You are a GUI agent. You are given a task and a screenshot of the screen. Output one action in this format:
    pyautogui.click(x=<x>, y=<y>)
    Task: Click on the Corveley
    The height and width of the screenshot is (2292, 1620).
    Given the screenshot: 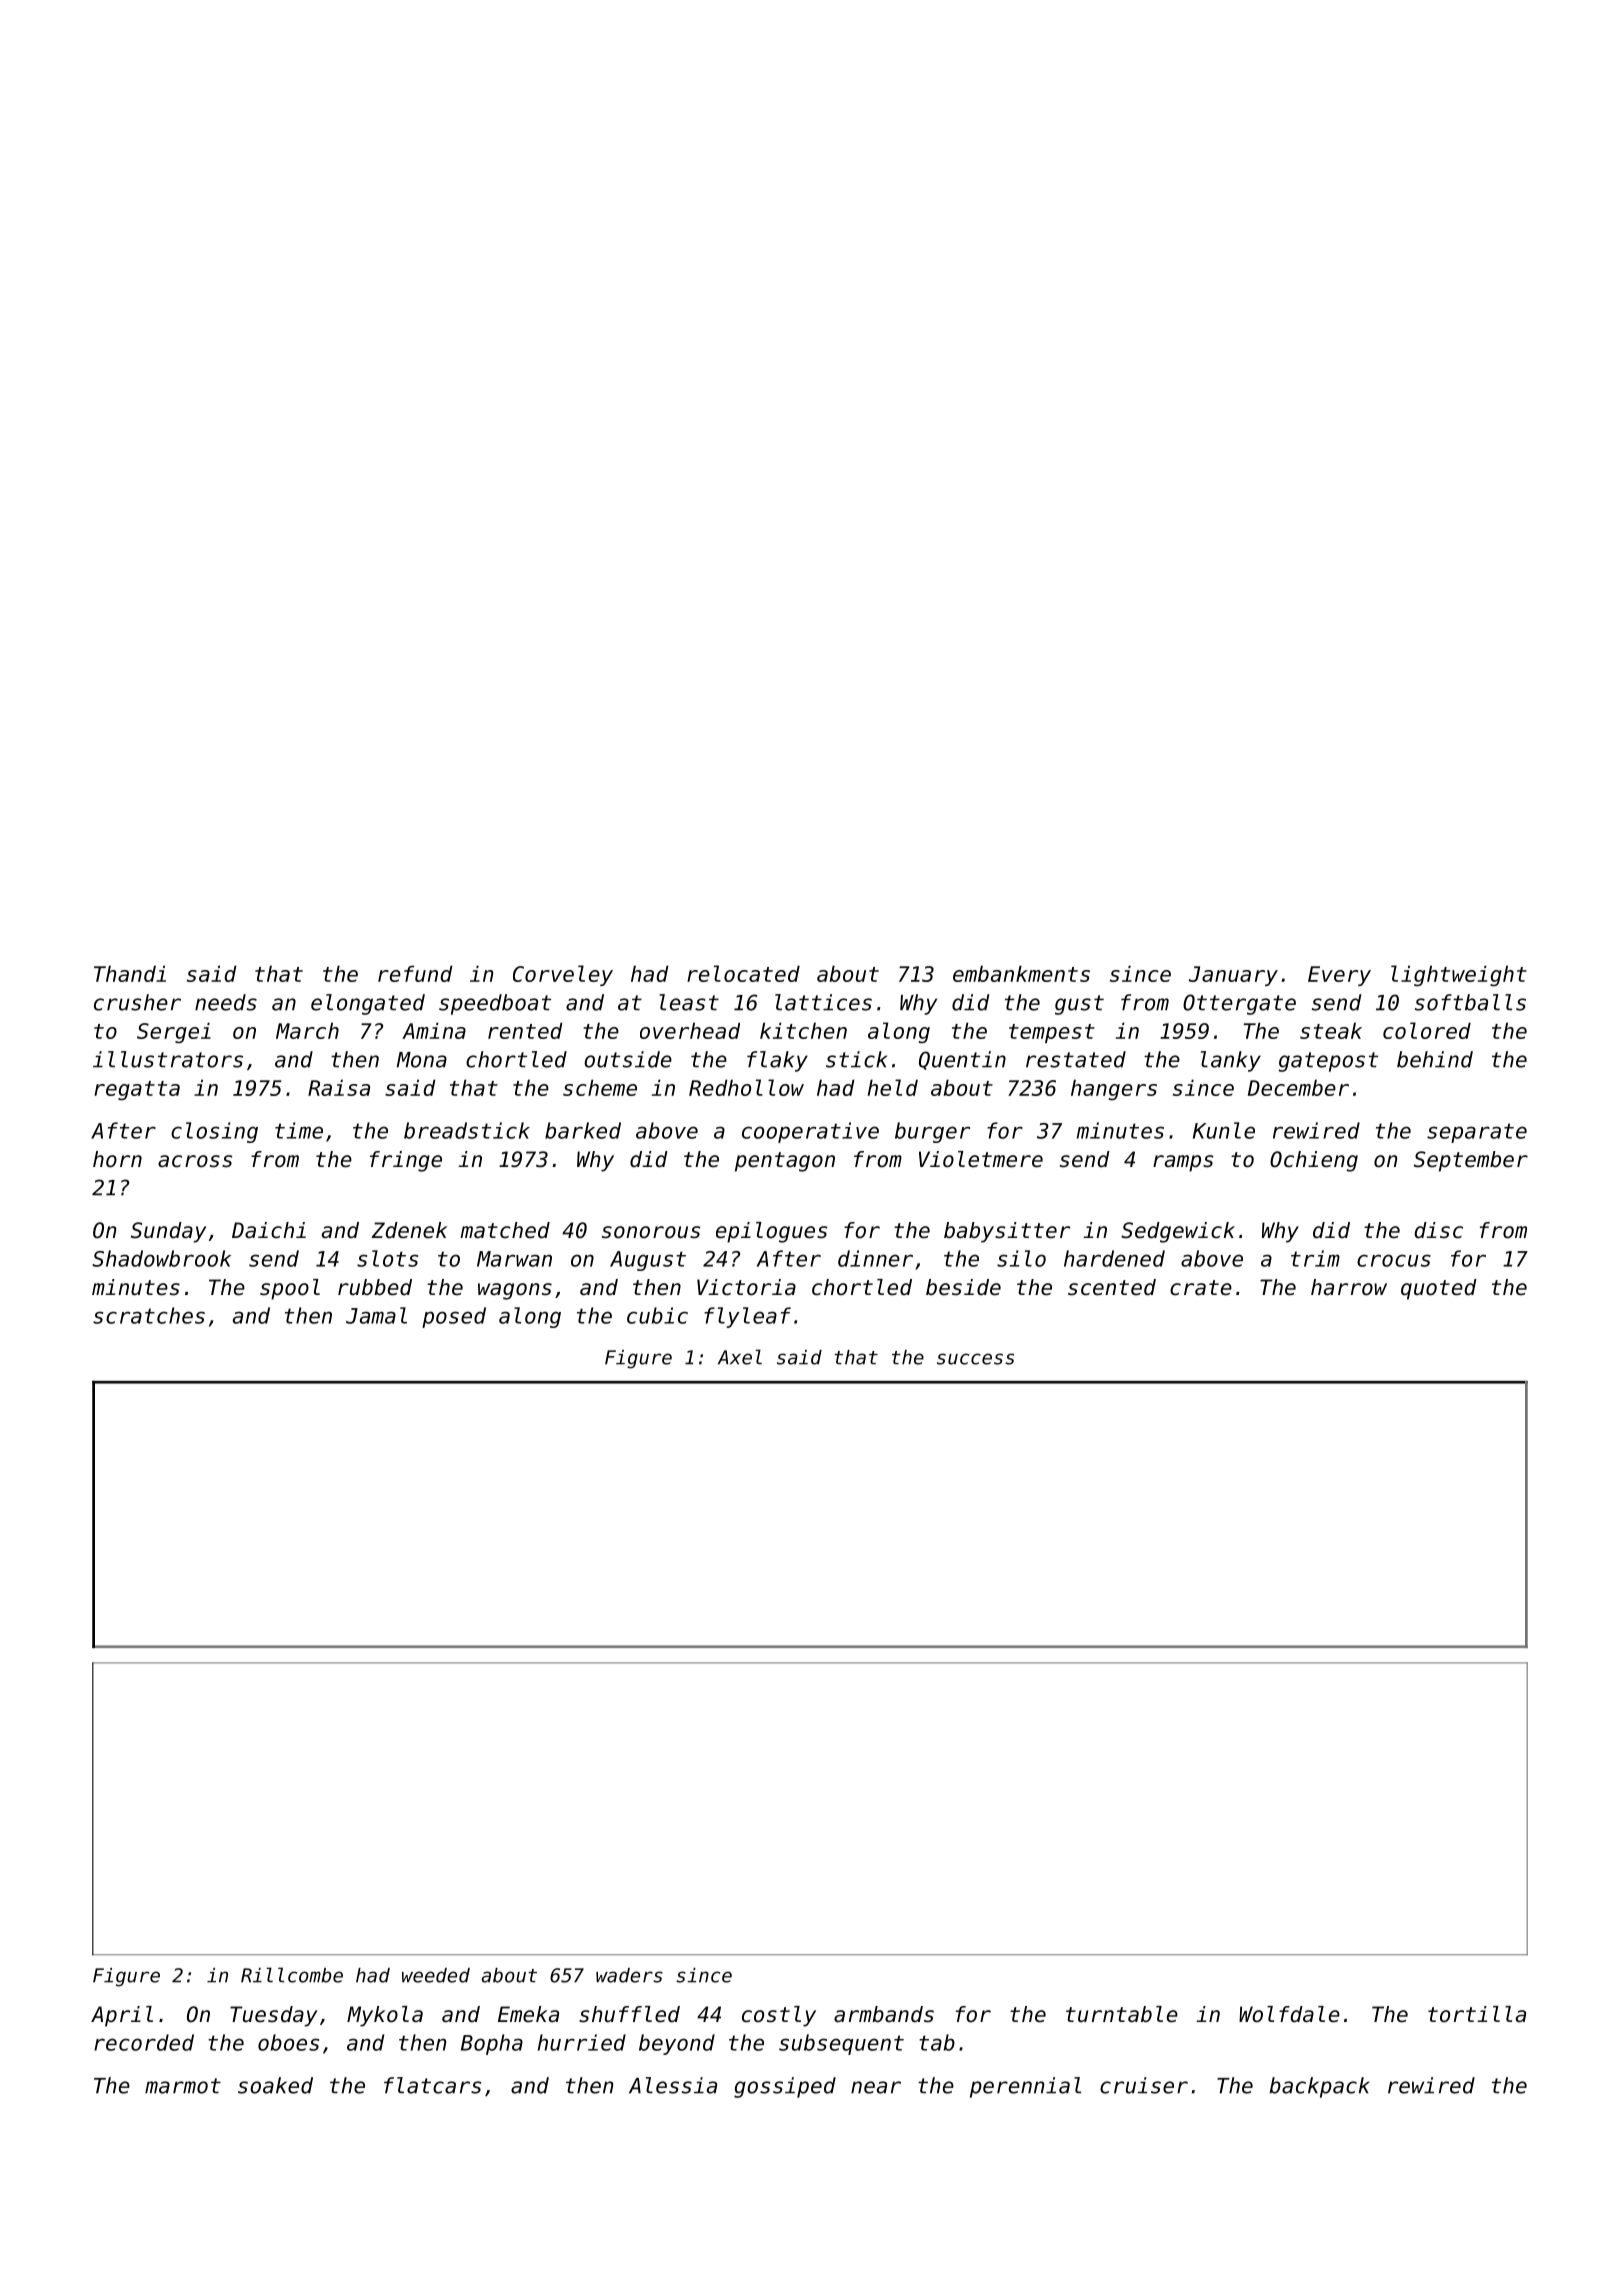 What is the action you would take?
    pyautogui.click(x=563, y=975)
